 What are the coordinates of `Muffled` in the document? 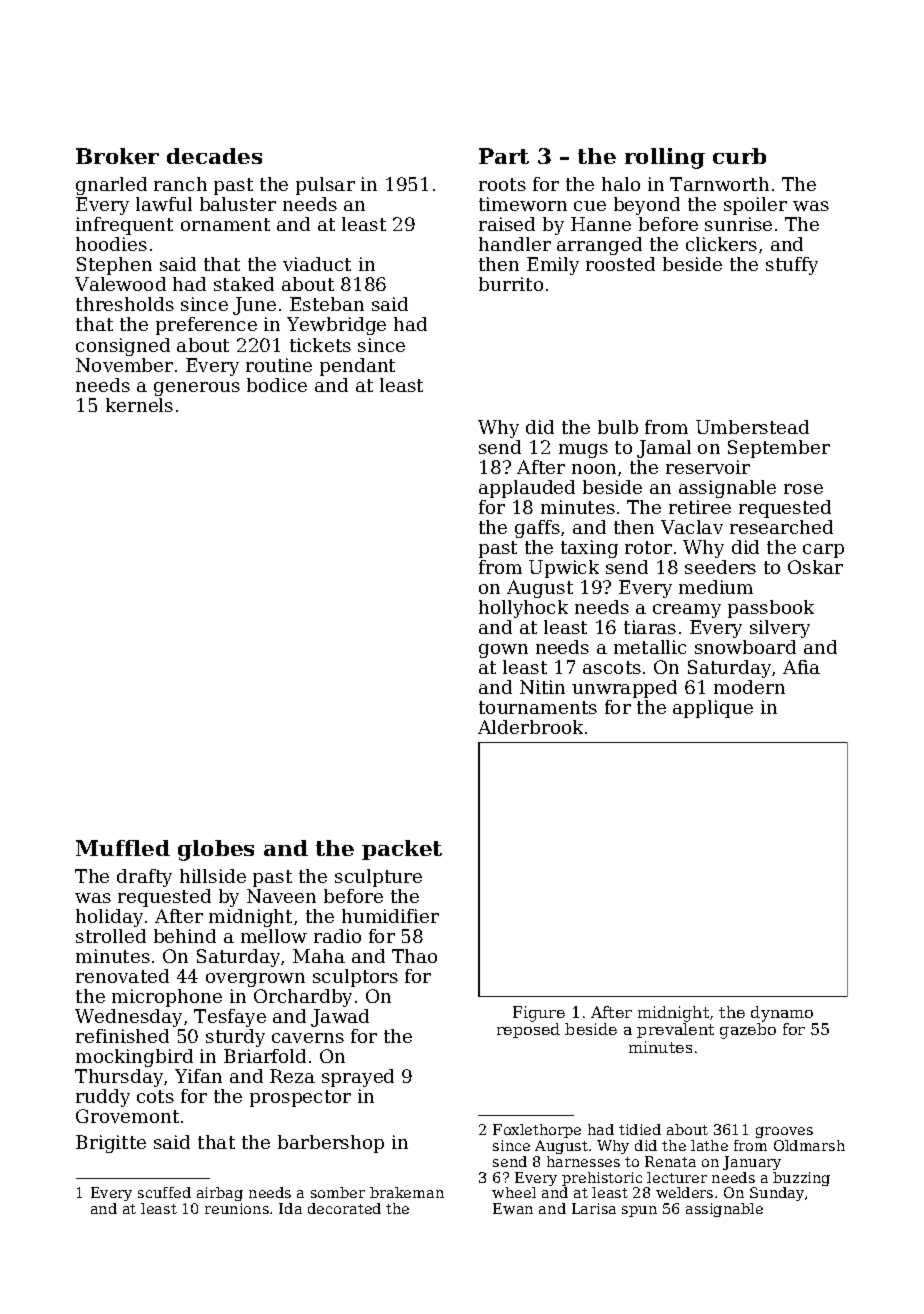 It's located at (123, 848).
